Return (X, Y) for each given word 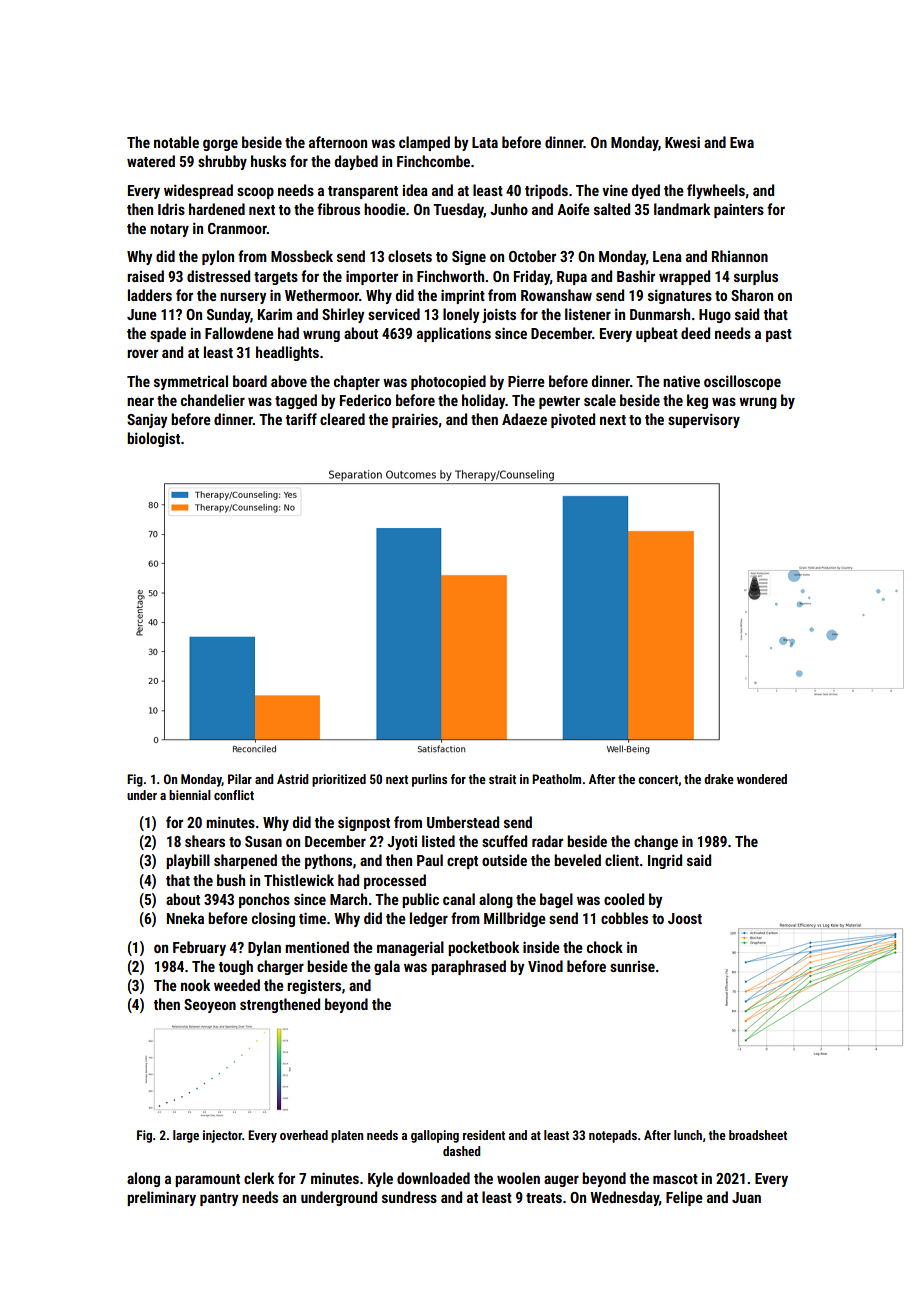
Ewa (742, 142)
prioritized (339, 780)
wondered (762, 779)
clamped (424, 143)
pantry (219, 1199)
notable (176, 142)
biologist (153, 439)
